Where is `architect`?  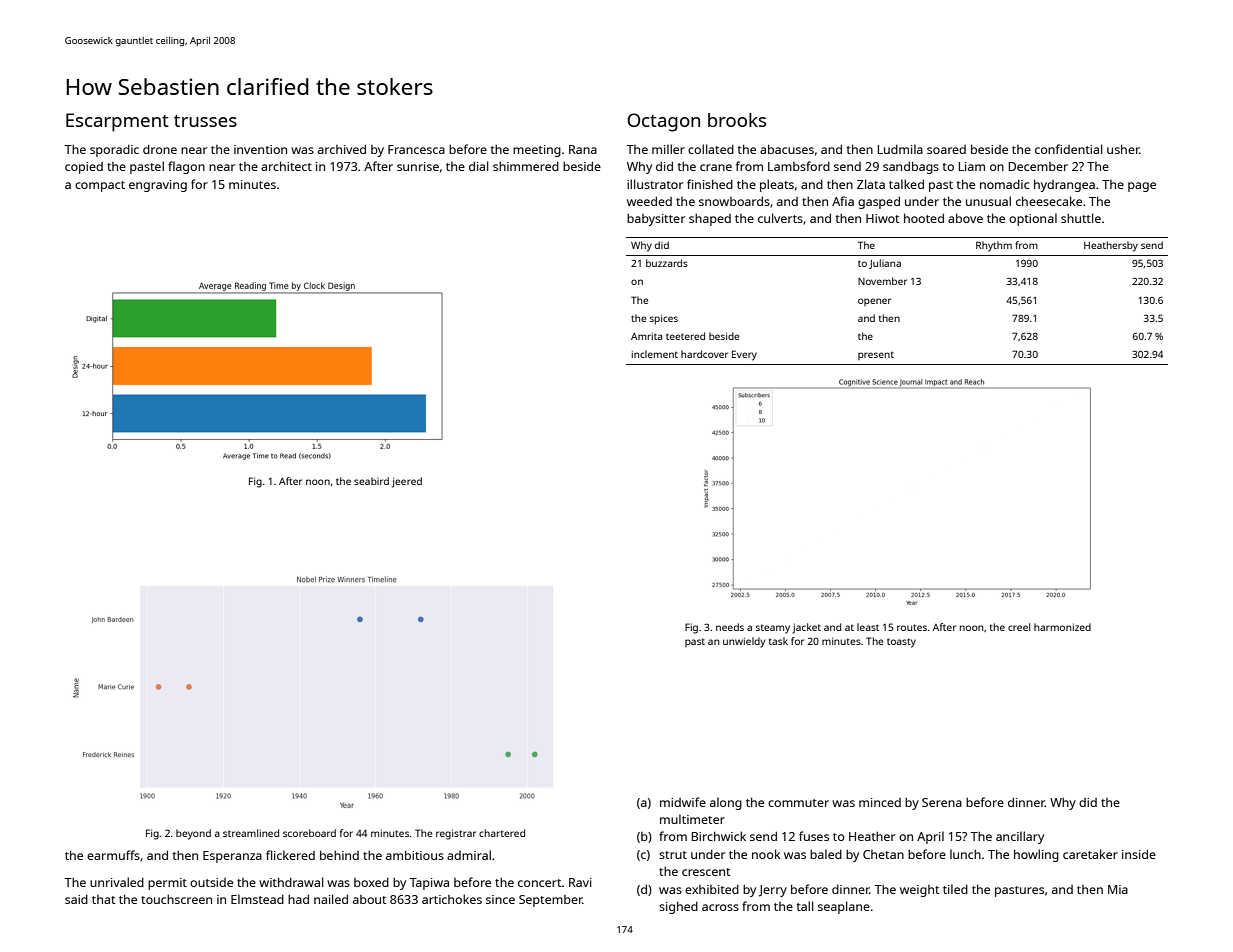 architect is located at coordinates (286, 166).
